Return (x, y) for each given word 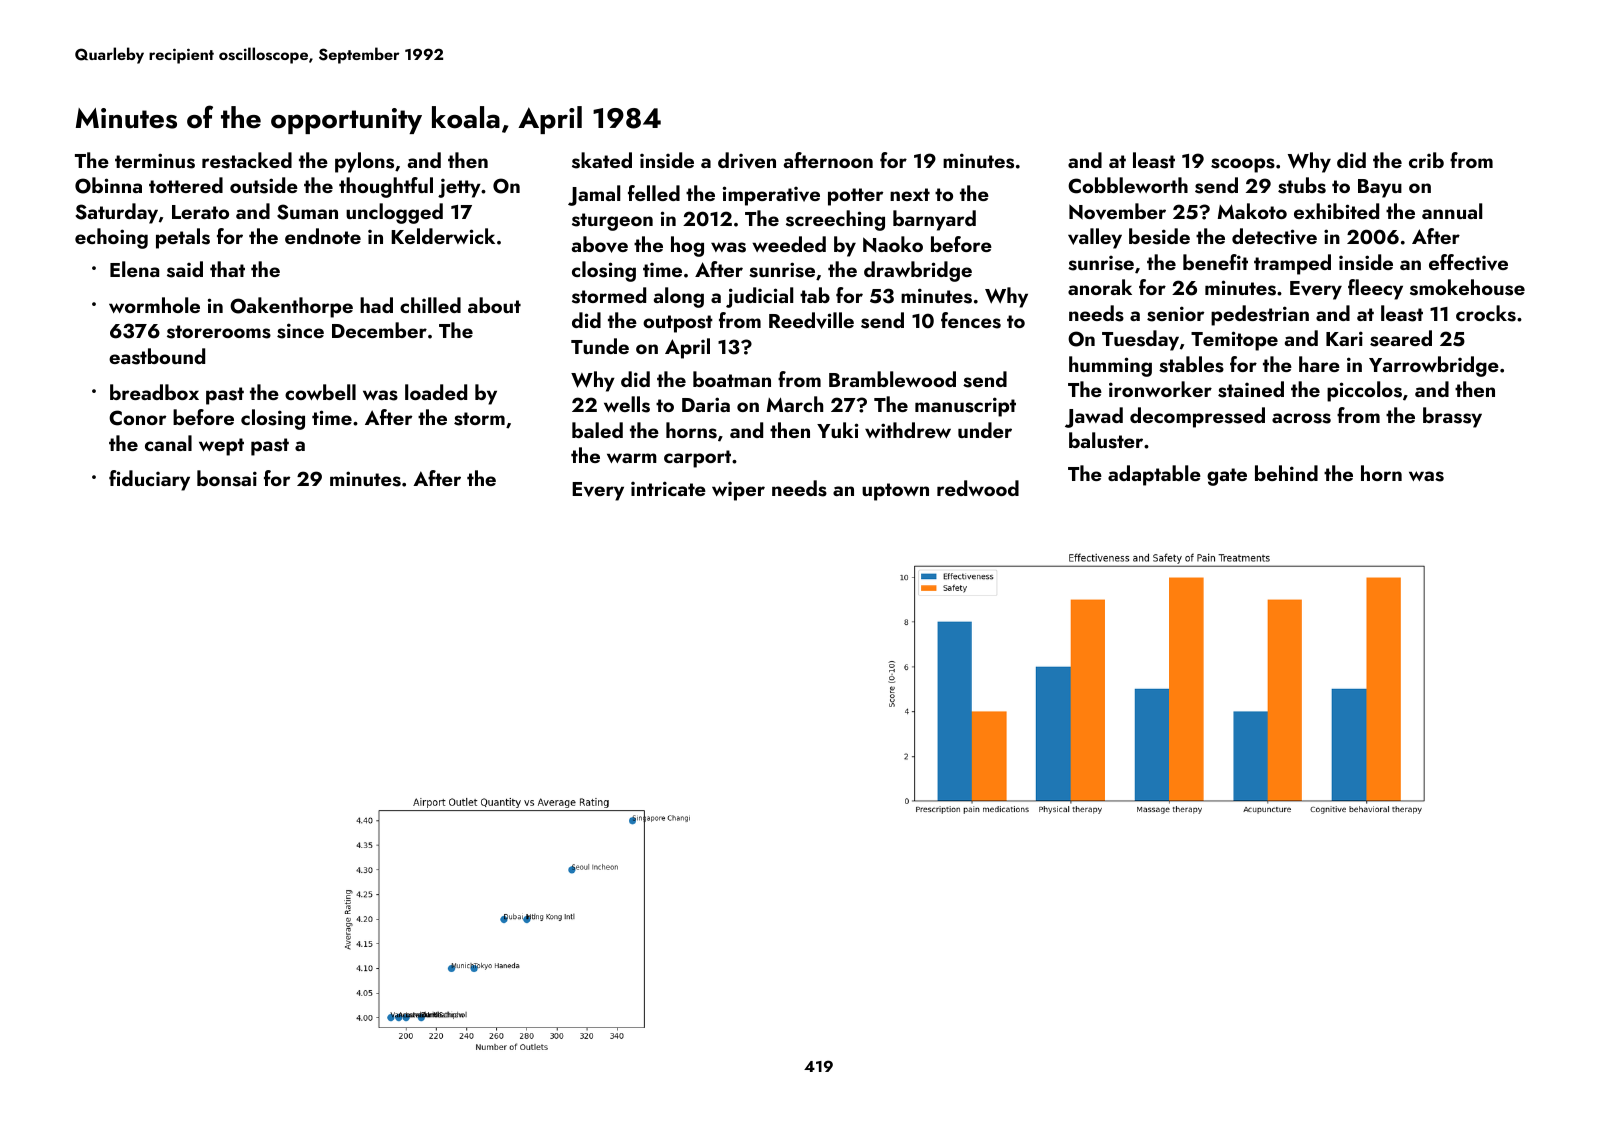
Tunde (600, 346)
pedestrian (1260, 315)
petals (183, 238)
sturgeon (612, 222)
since (300, 331)
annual (1452, 211)
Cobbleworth (1128, 185)
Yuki (837, 430)
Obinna (108, 185)
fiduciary (149, 480)
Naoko (893, 244)
